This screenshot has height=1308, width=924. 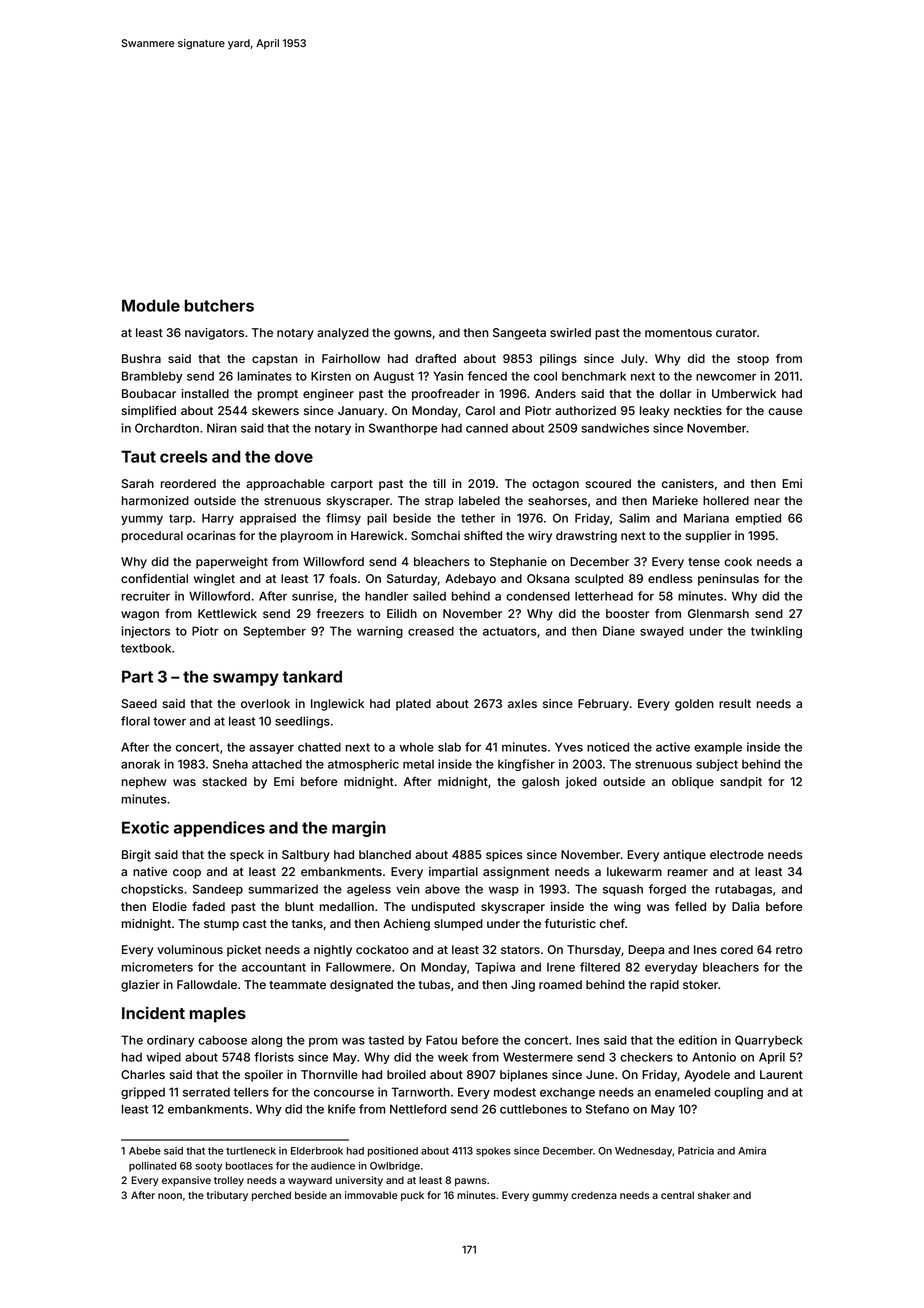 What do you see at coordinates (570, 923) in the screenshot?
I see `futuristic` at bounding box center [570, 923].
